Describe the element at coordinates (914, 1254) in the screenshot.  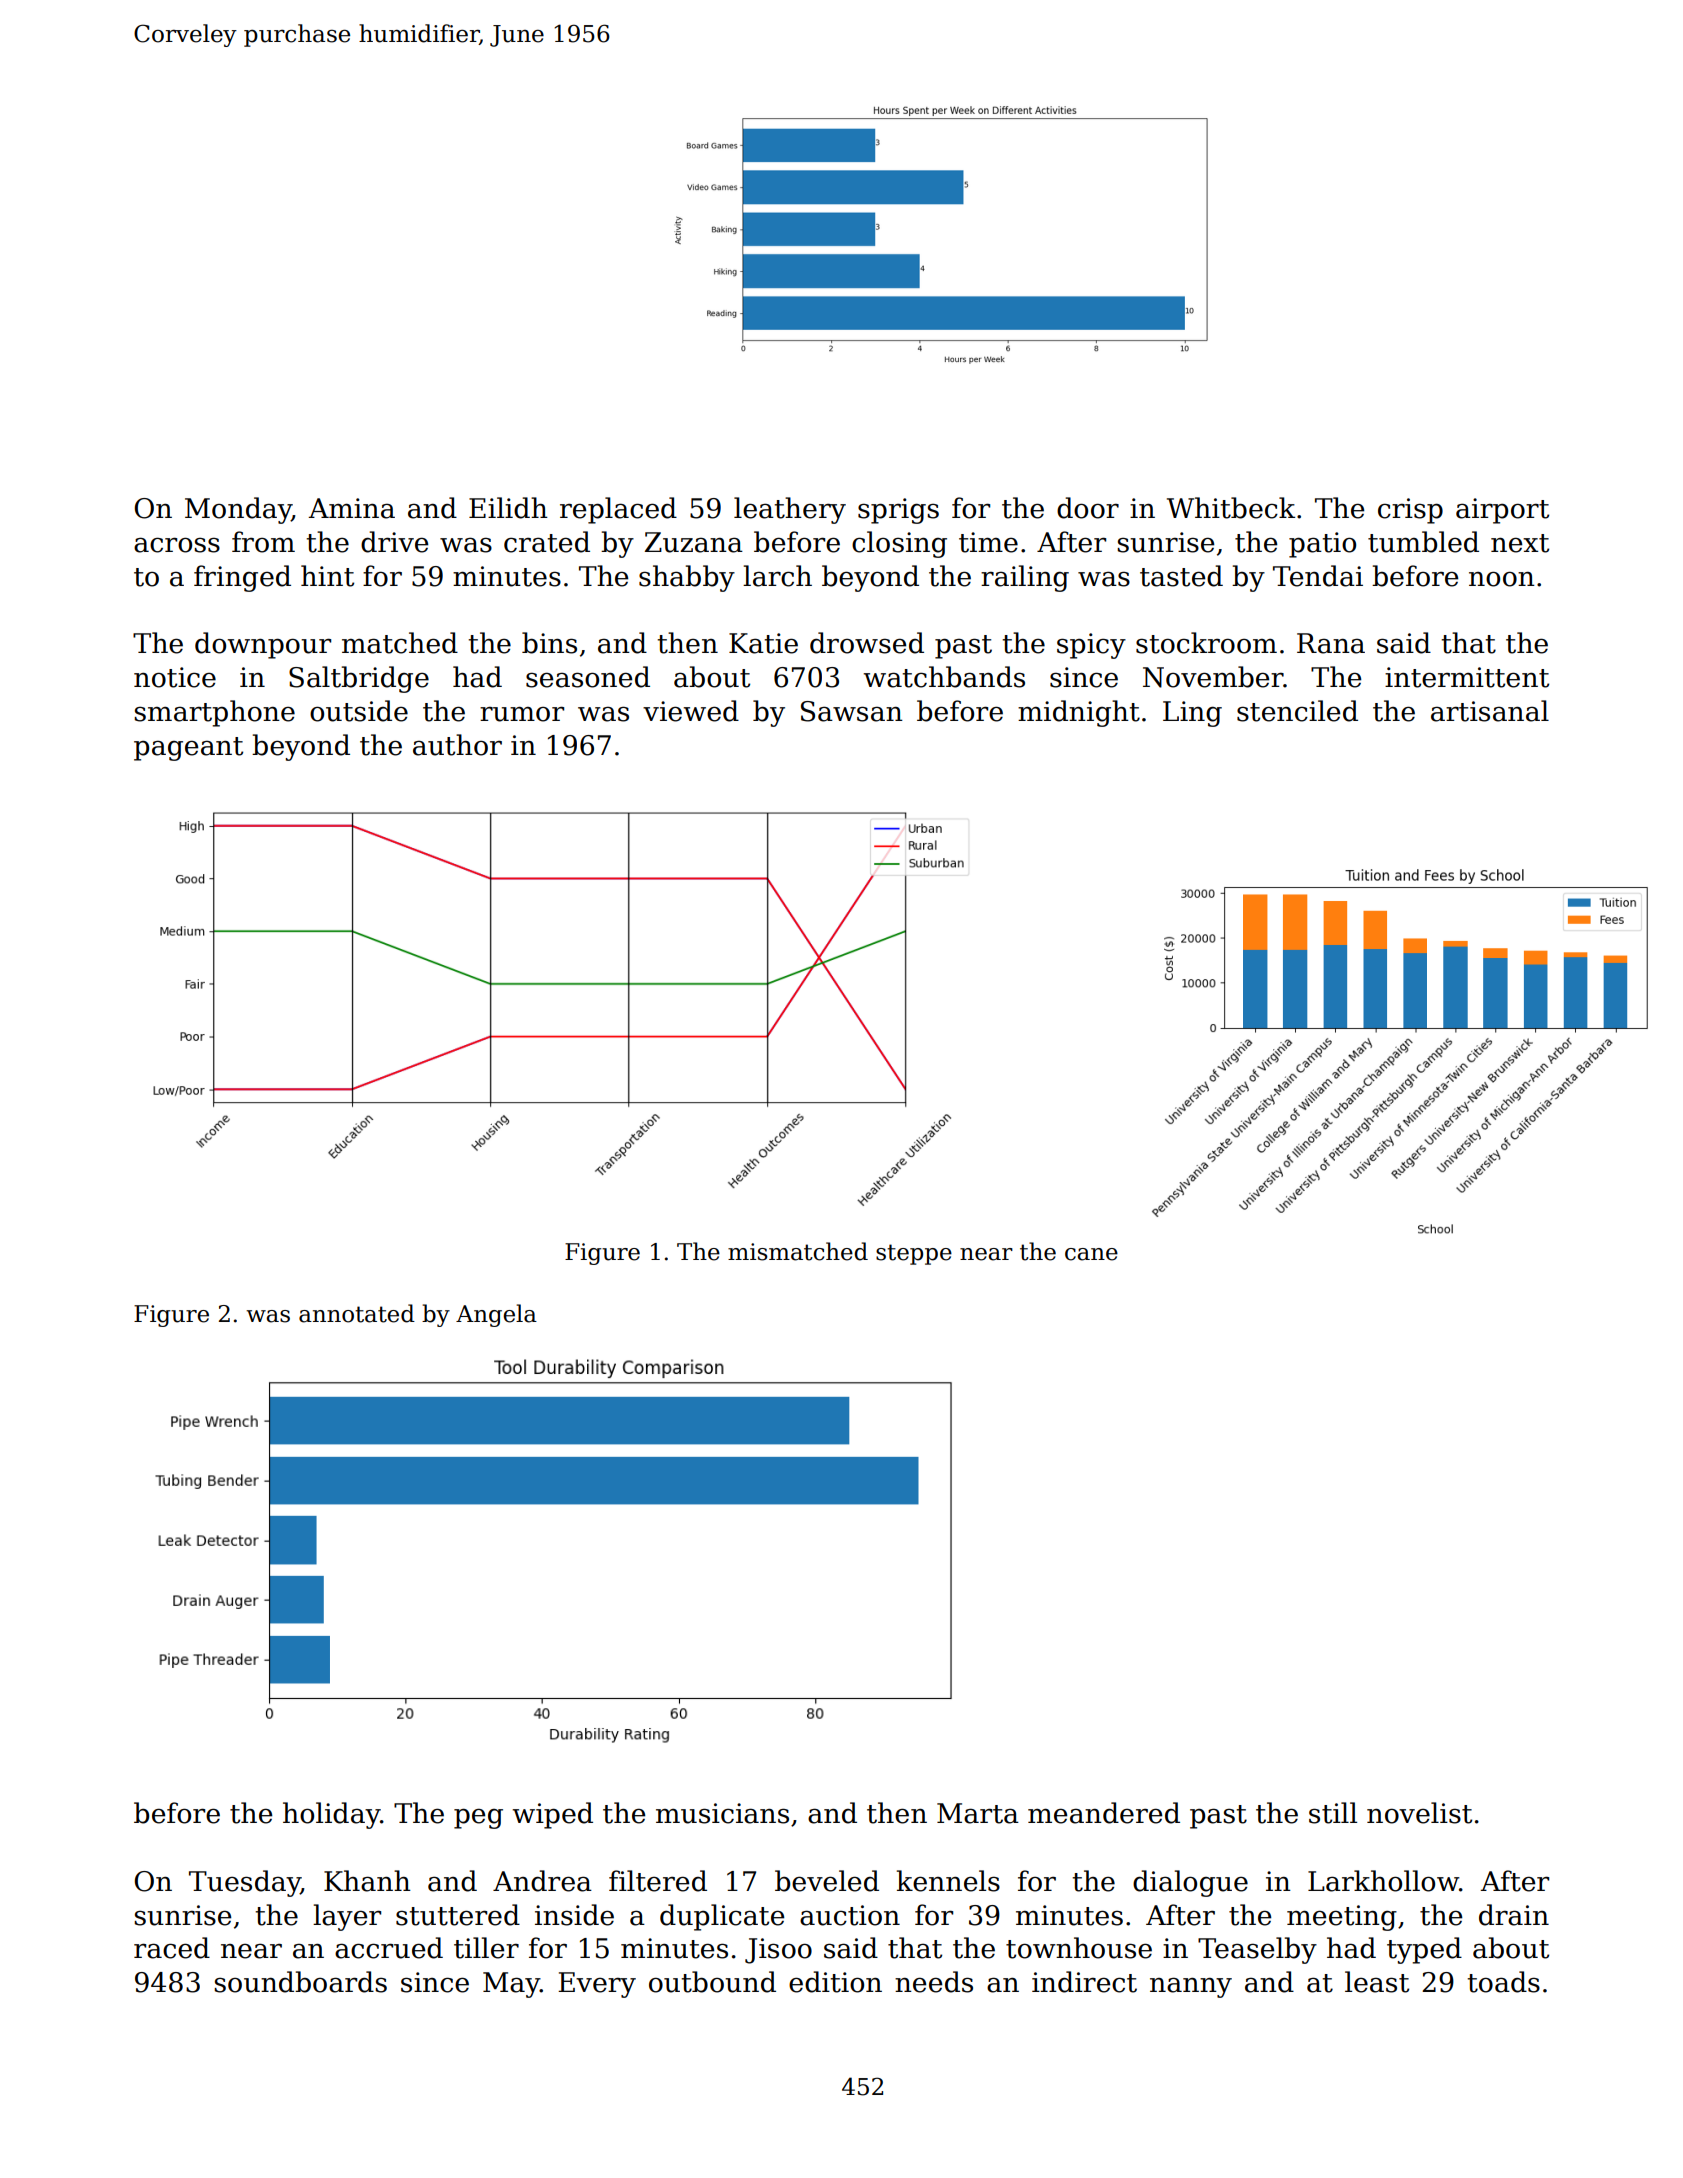
I see `steppe` at that location.
